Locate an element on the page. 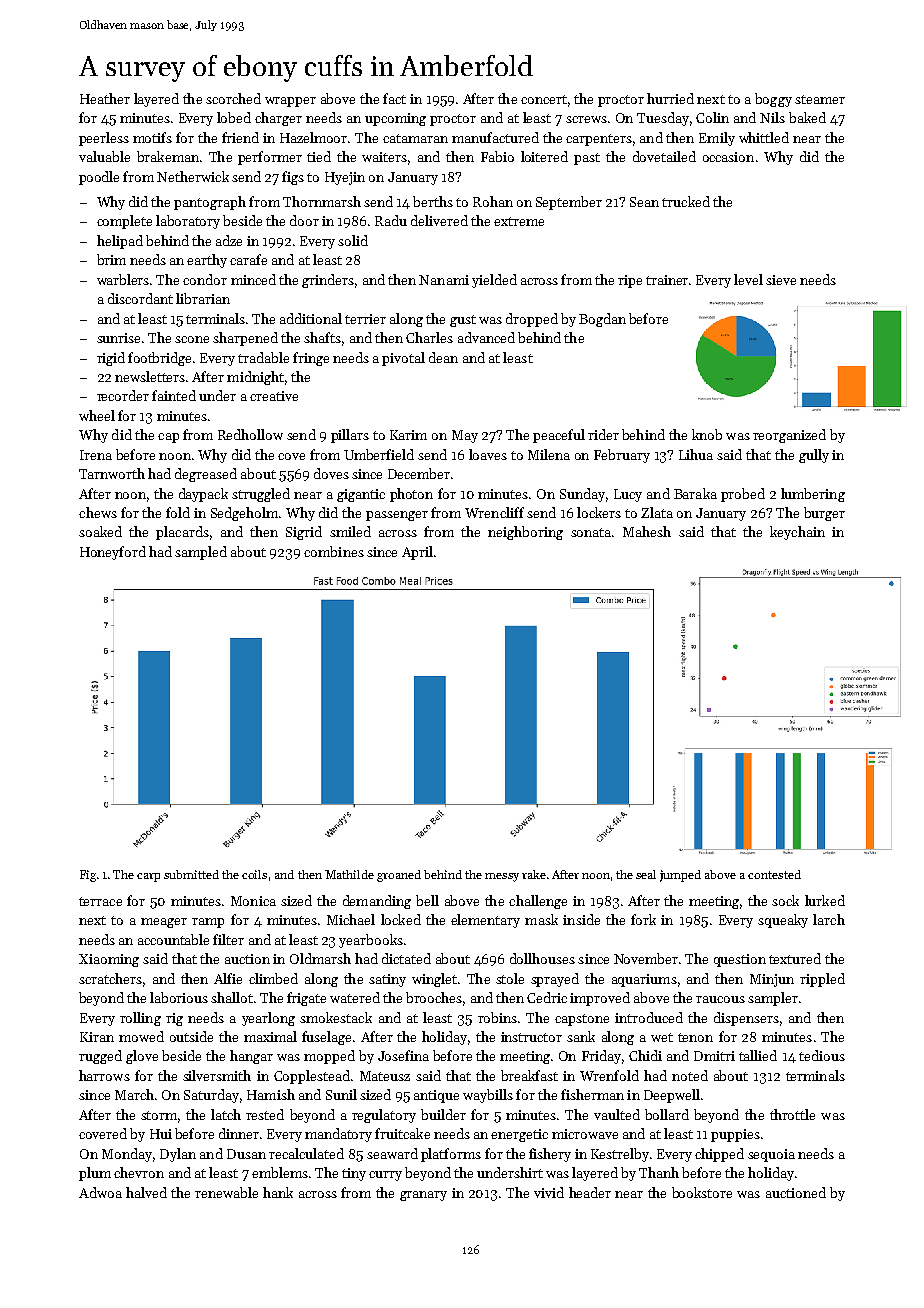 Image resolution: width=924 pixels, height=1308 pixels. loaves is located at coordinates (488, 454).
